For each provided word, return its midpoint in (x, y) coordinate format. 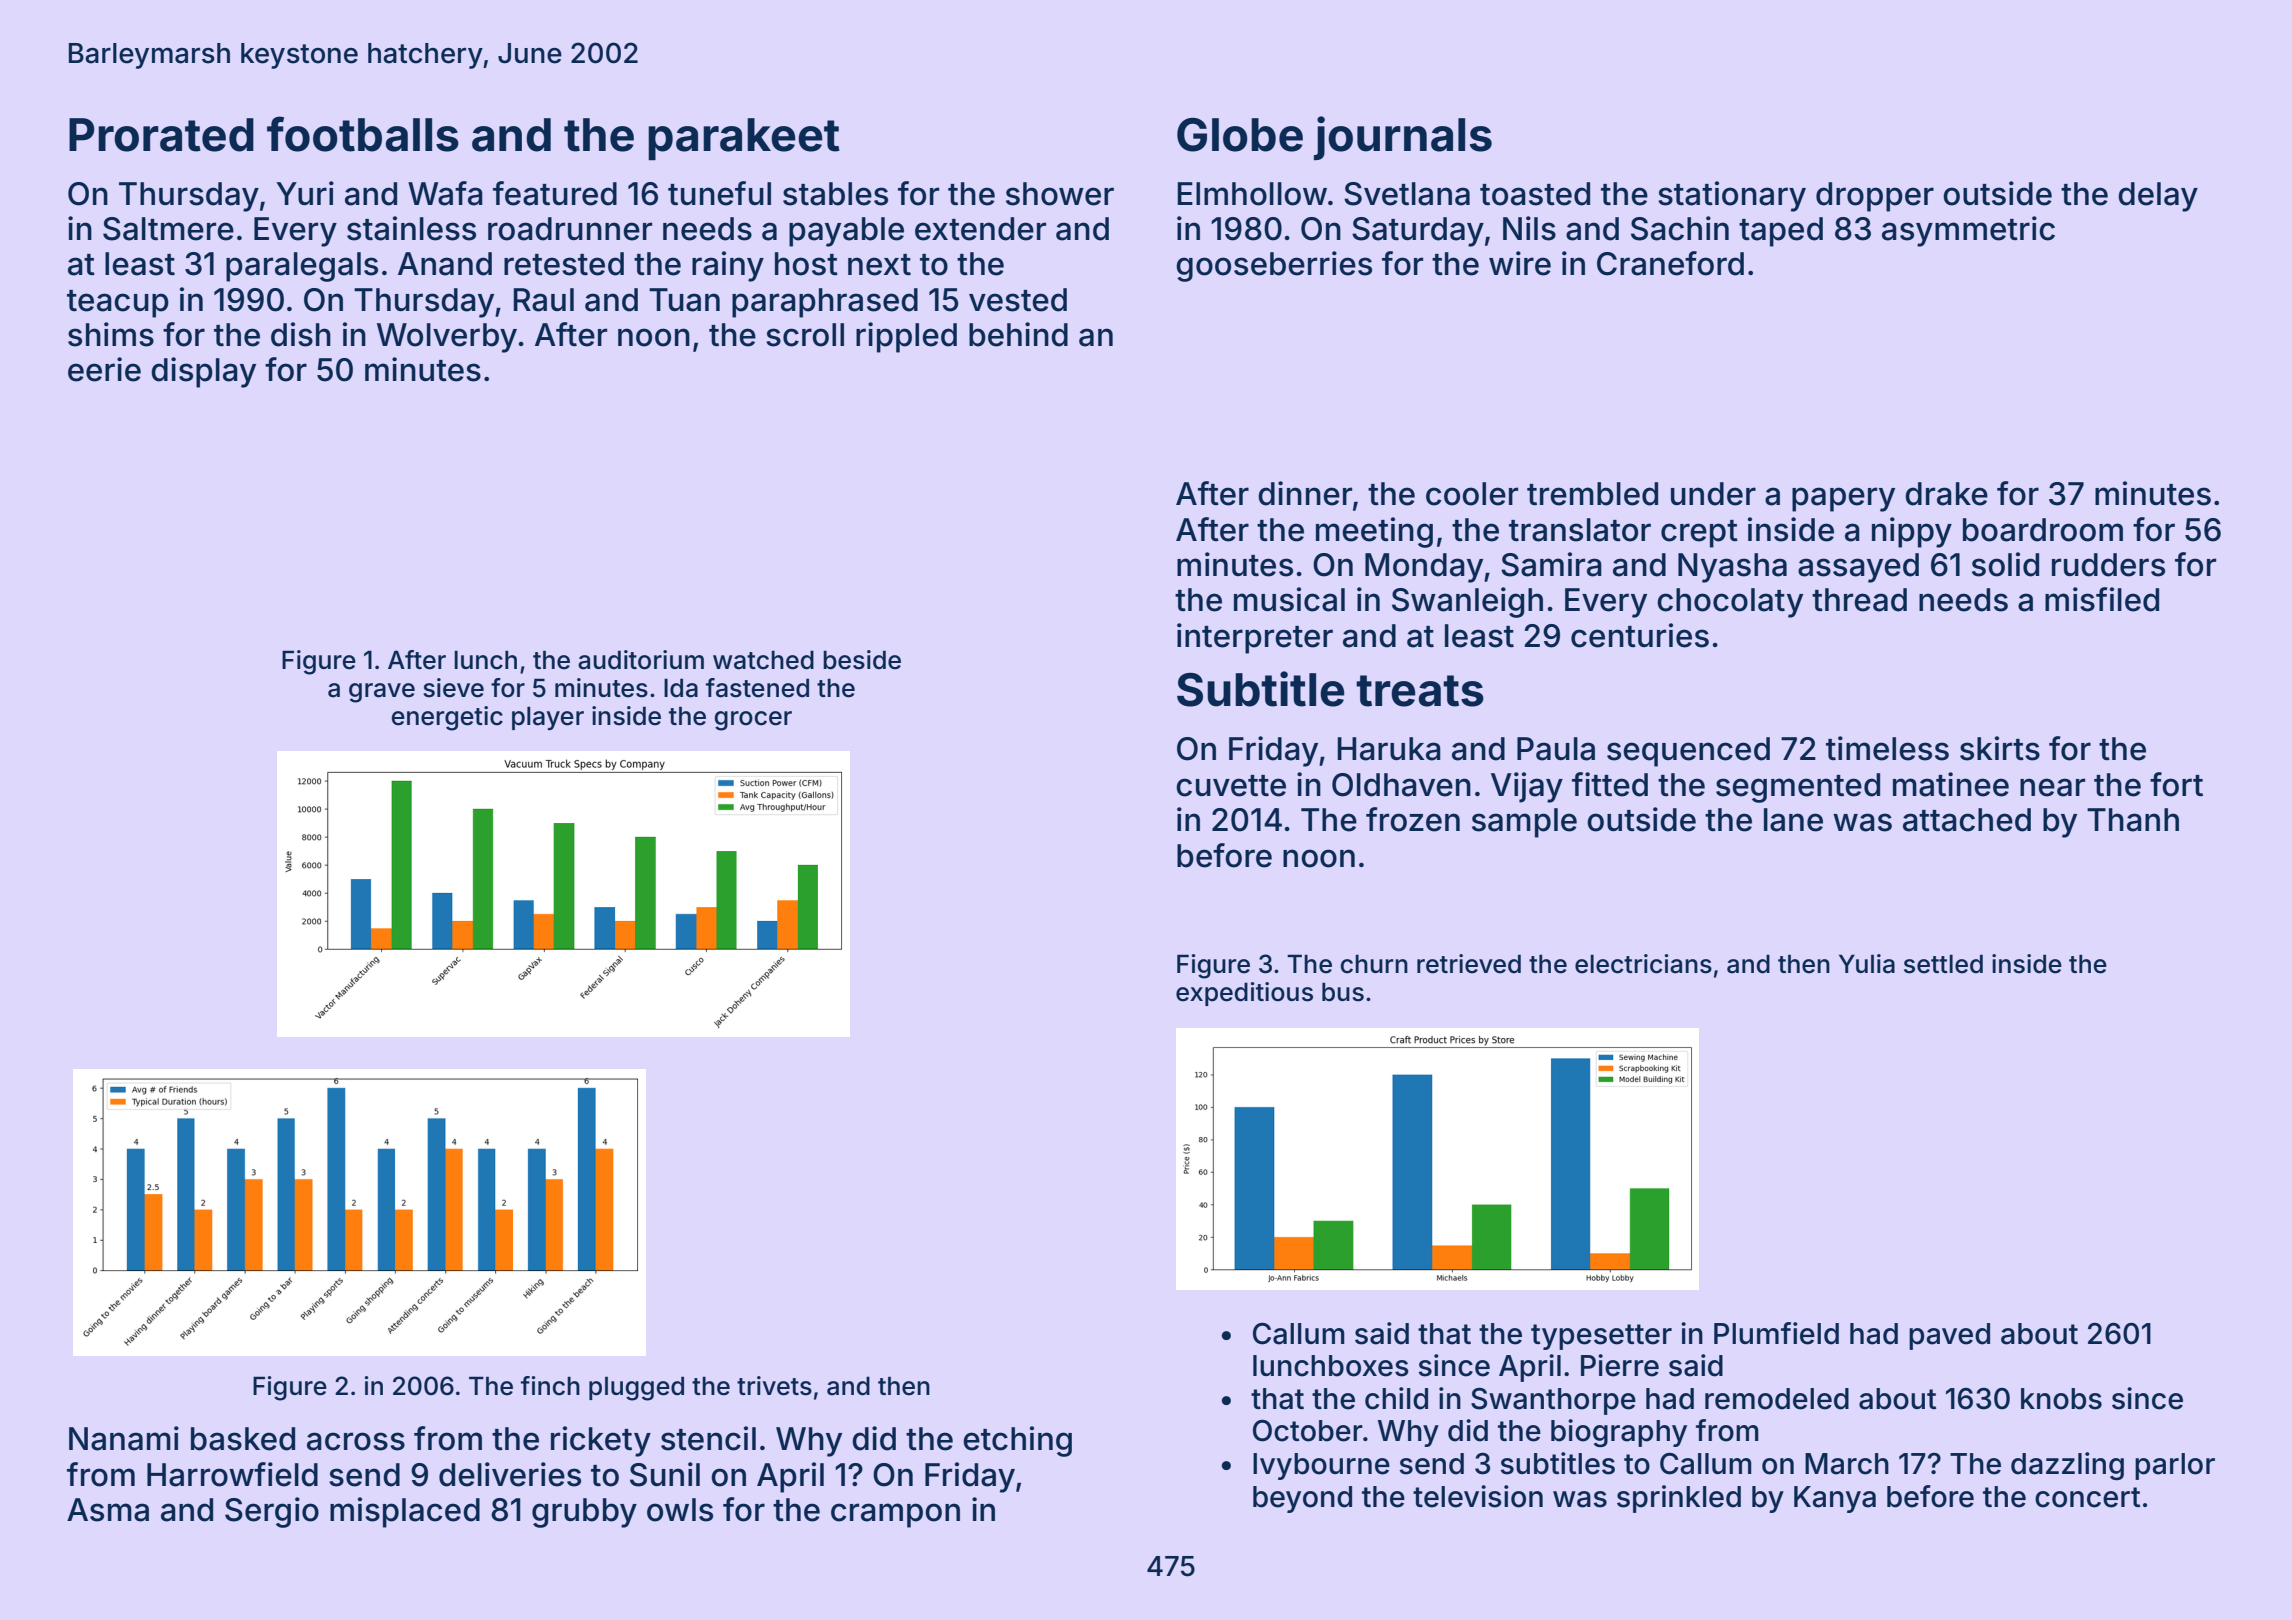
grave (382, 693)
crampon (895, 1515)
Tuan (684, 300)
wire (1520, 263)
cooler (1472, 494)
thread (1859, 600)
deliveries (510, 1474)
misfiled (2102, 599)
